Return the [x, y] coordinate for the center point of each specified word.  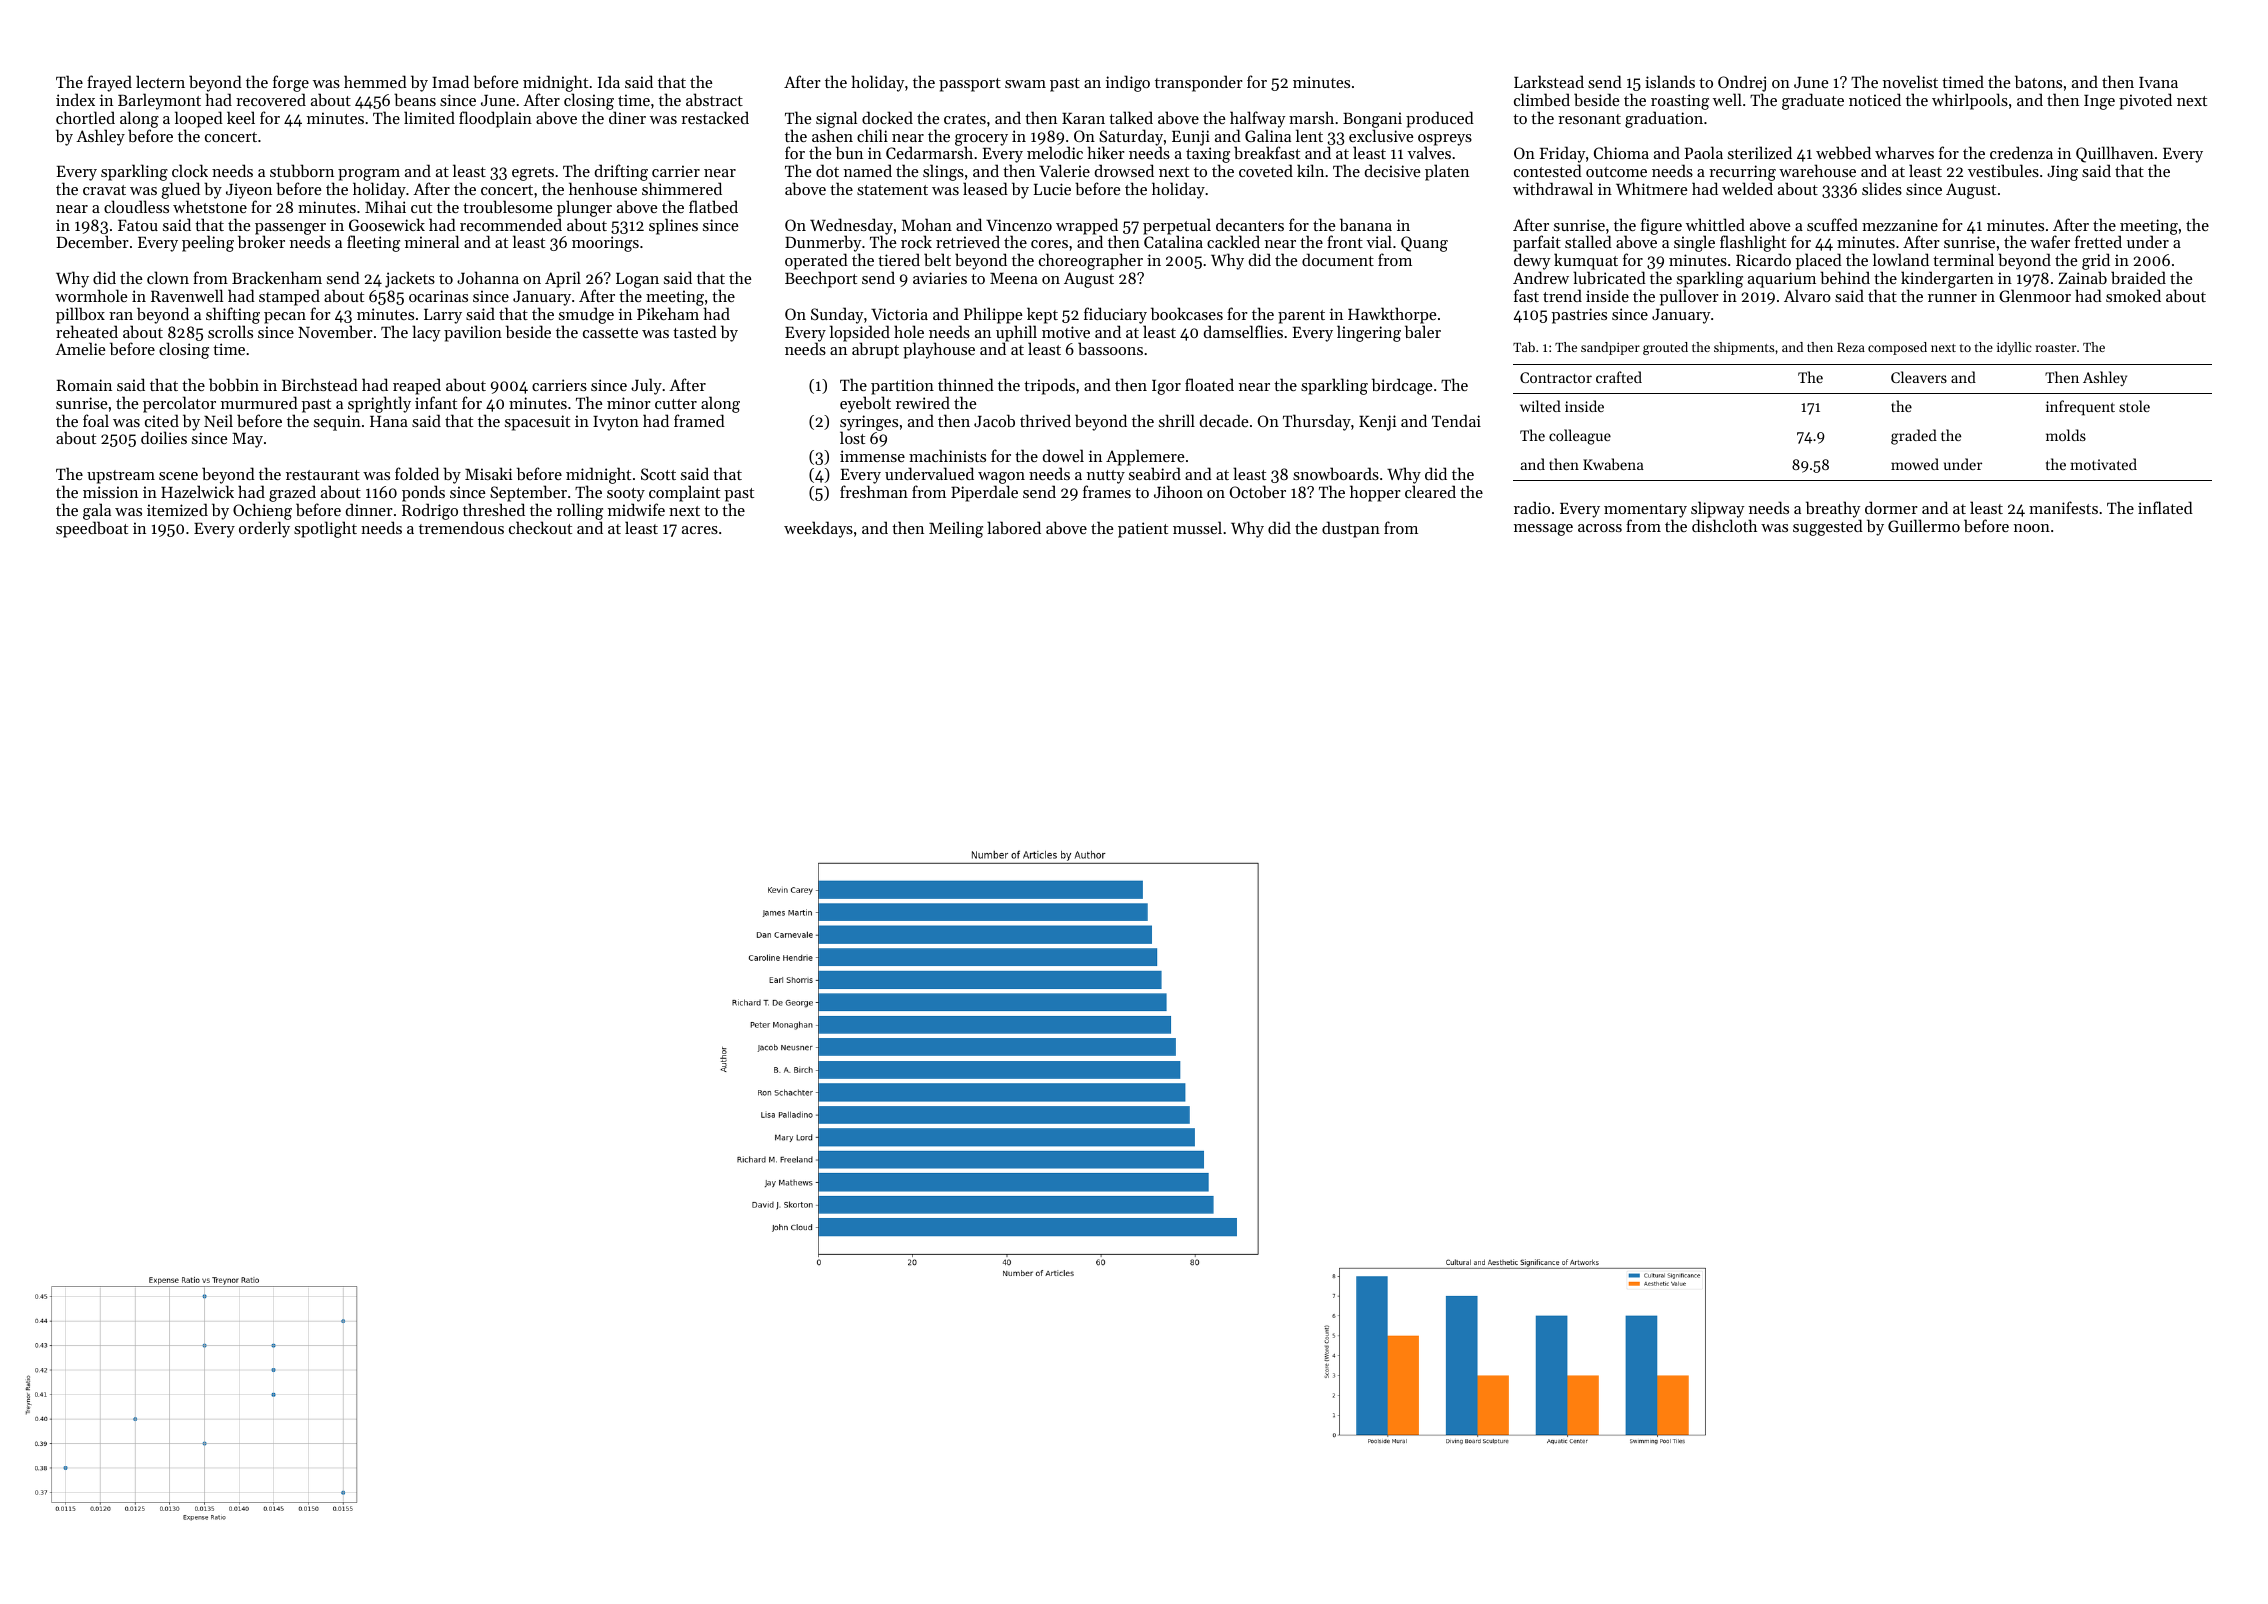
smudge [586, 315]
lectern [160, 81]
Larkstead [1549, 81]
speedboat [92, 529]
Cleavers [1919, 377]
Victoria [899, 314]
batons [2038, 81]
